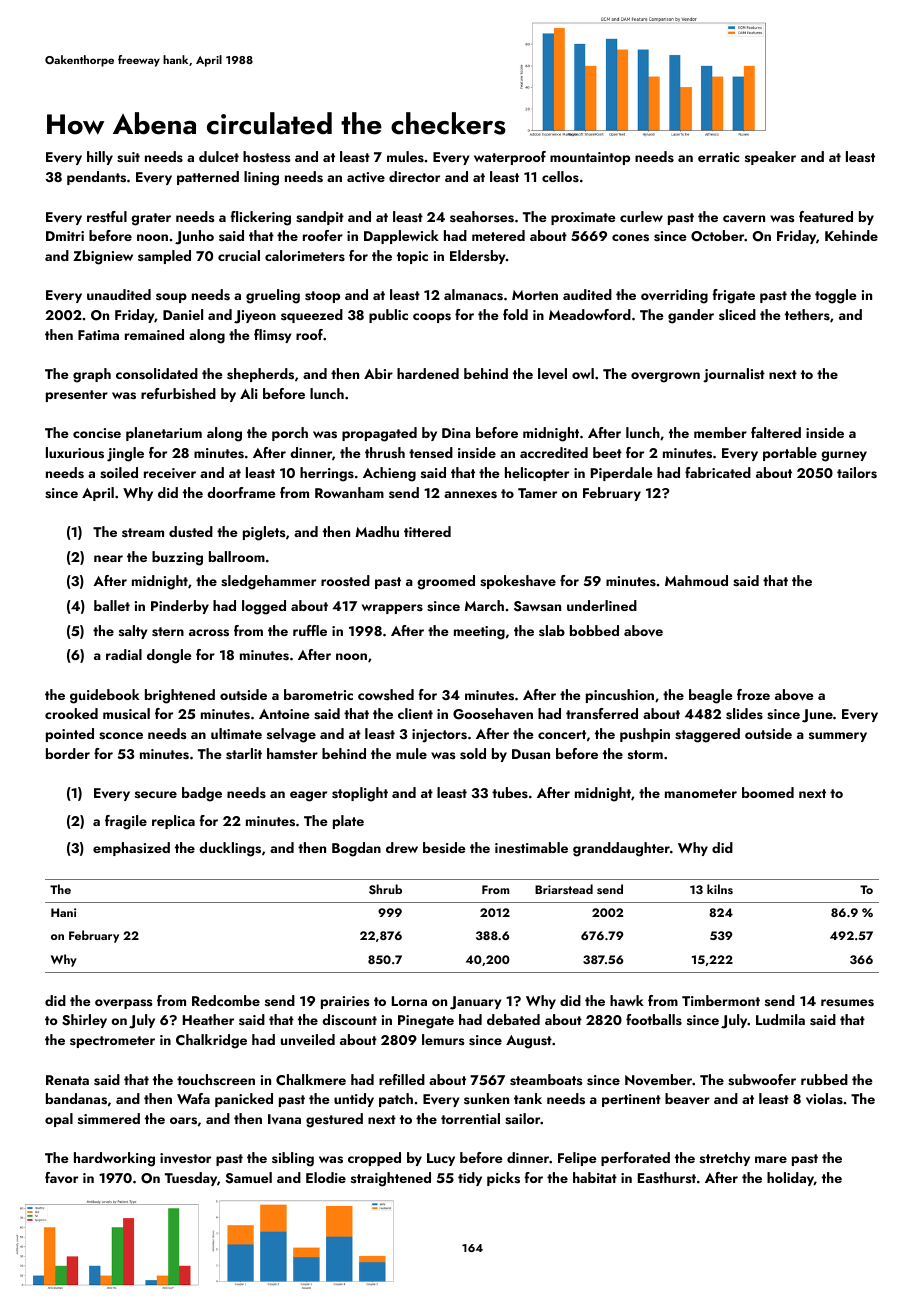  Describe the element at coordinates (386, 694) in the document. I see `cowshed` at that location.
